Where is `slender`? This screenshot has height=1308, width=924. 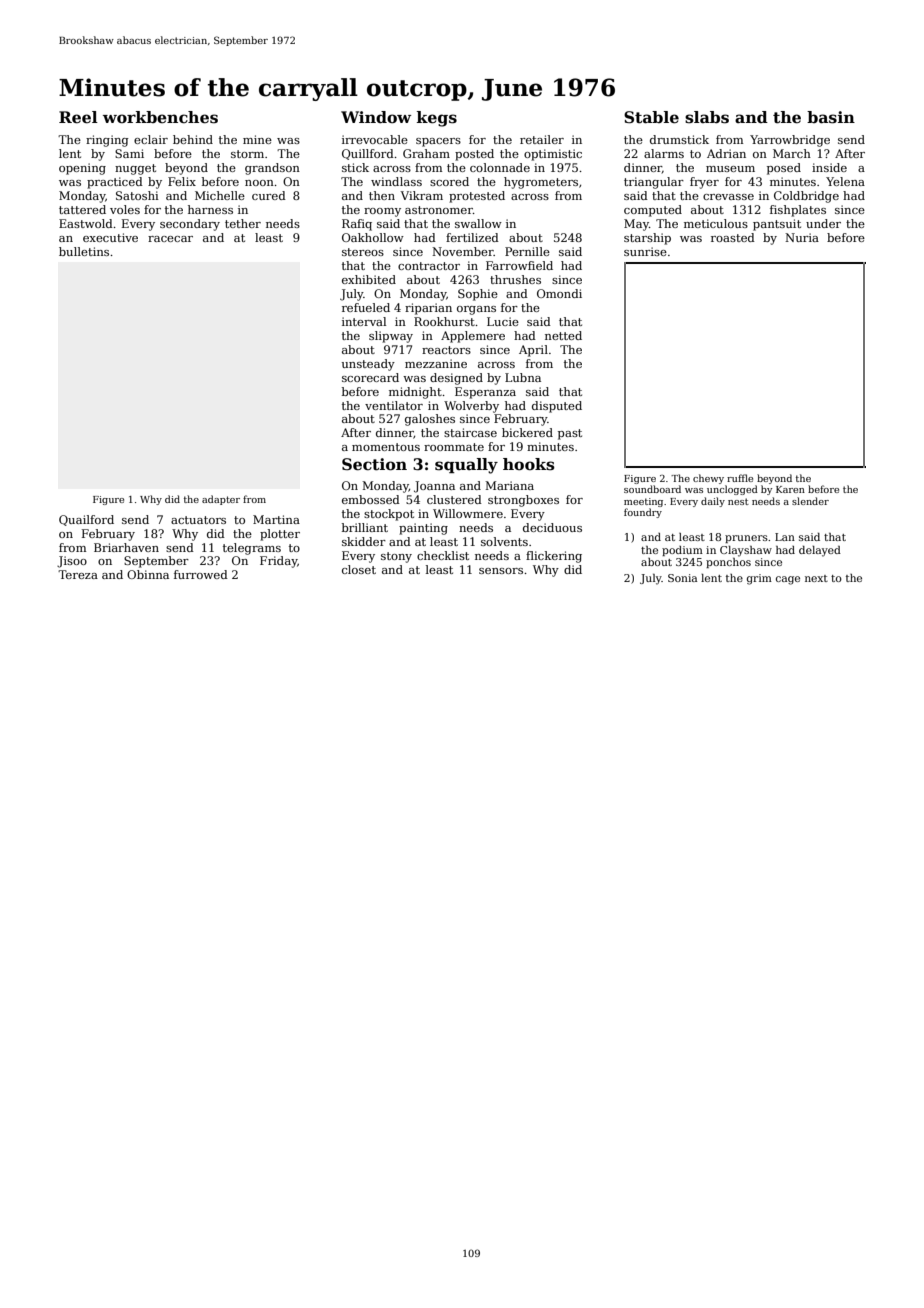
slender is located at coordinates (810, 501).
